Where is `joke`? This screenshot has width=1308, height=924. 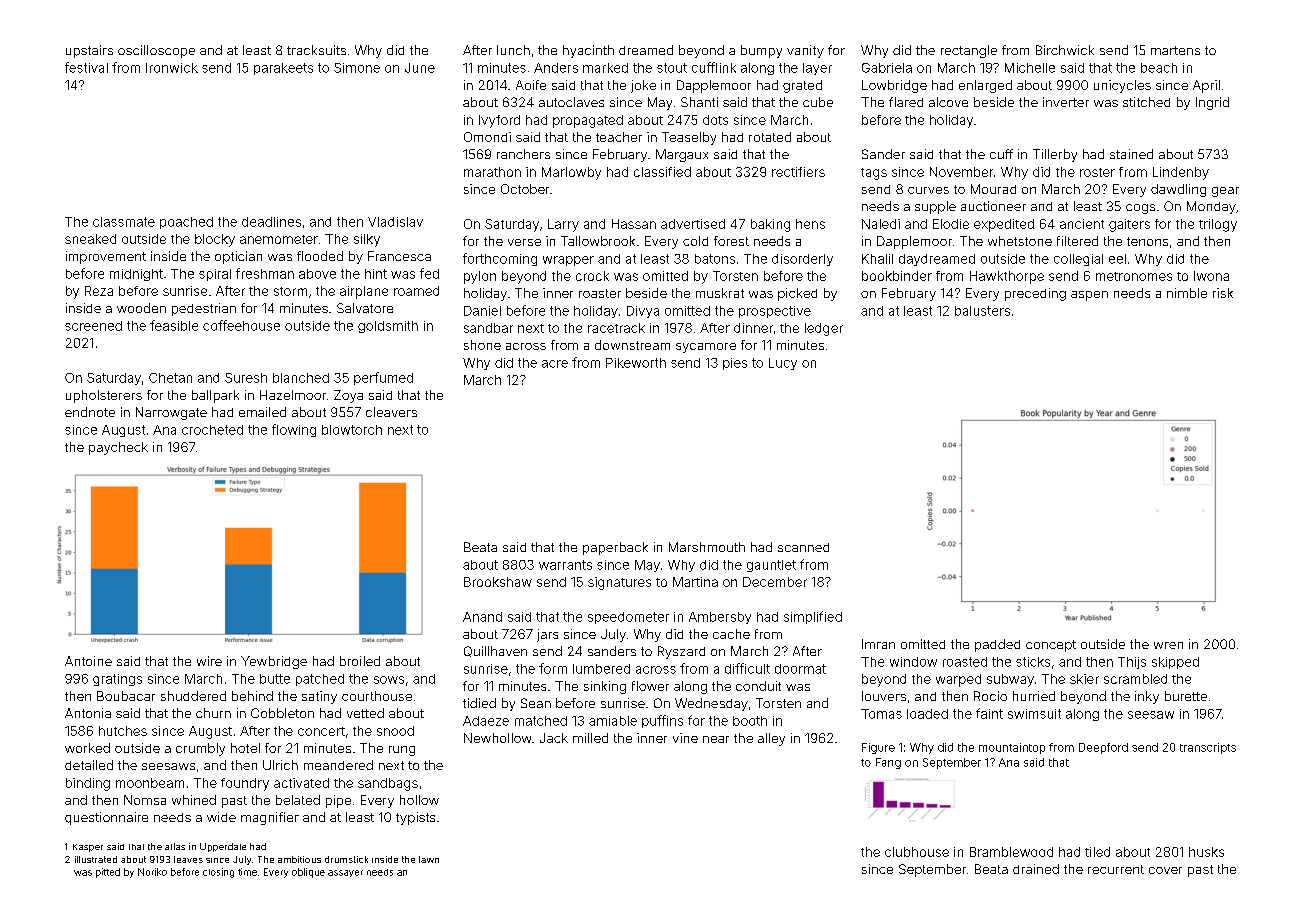 joke is located at coordinates (643, 86).
